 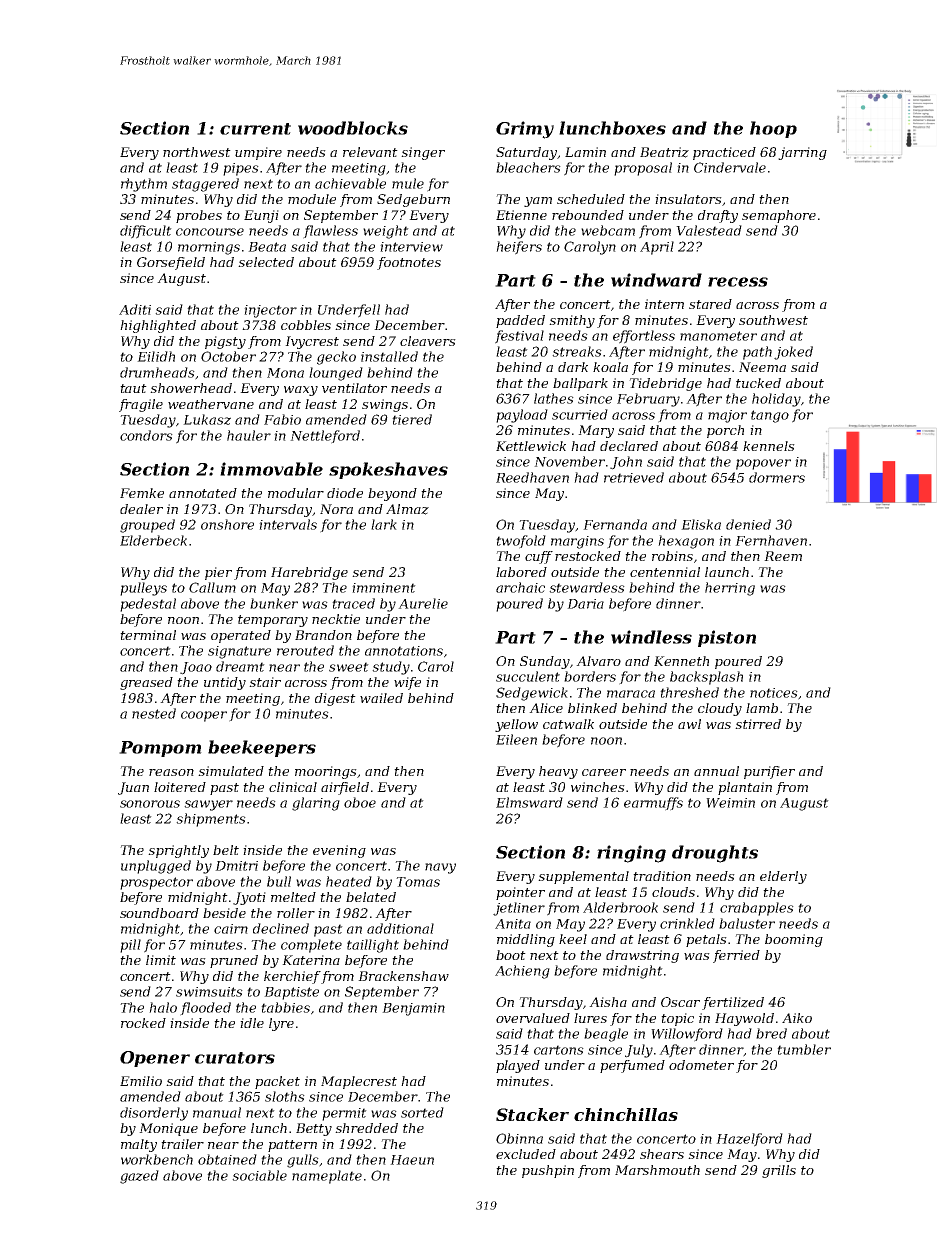 I want to click on Sedgeburn, so click(x=413, y=200).
